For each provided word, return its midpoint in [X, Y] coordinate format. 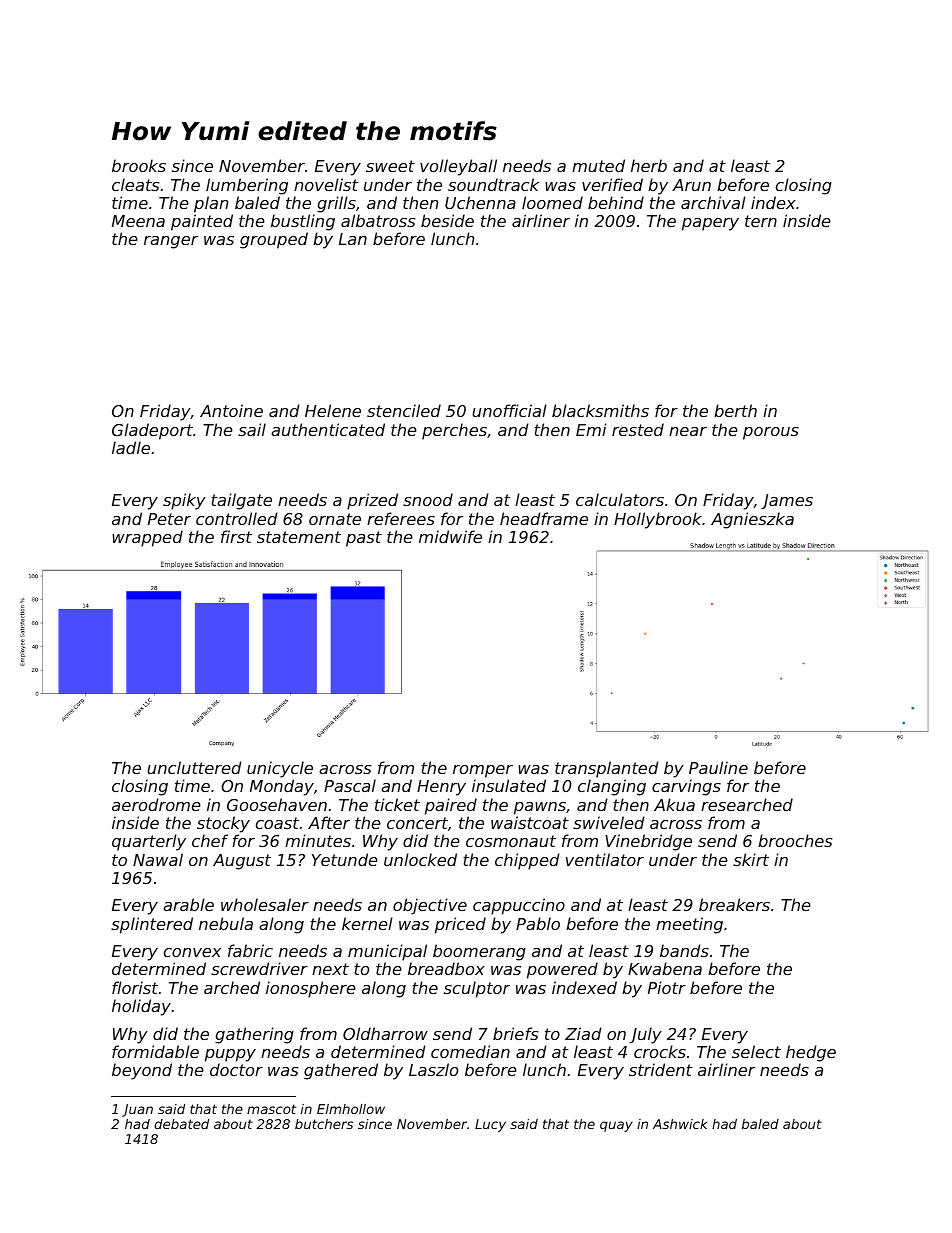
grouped [274, 240]
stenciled [404, 410]
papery [710, 224]
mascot [271, 1109]
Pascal [350, 785]
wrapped [147, 538]
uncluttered [194, 767]
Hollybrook [658, 520]
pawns [540, 808]
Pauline [718, 767]
